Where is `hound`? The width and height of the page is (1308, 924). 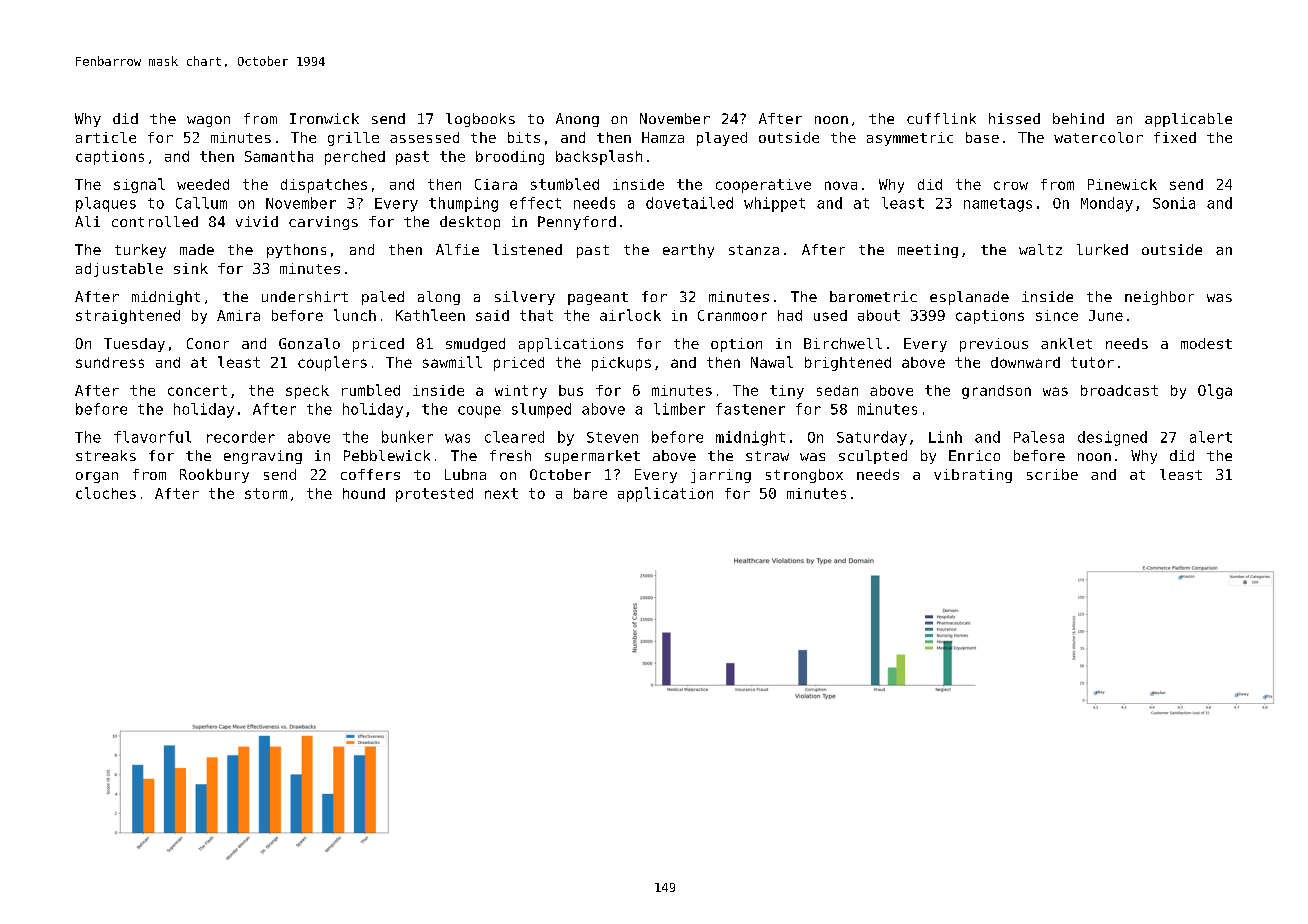 hound is located at coordinates (364, 493).
